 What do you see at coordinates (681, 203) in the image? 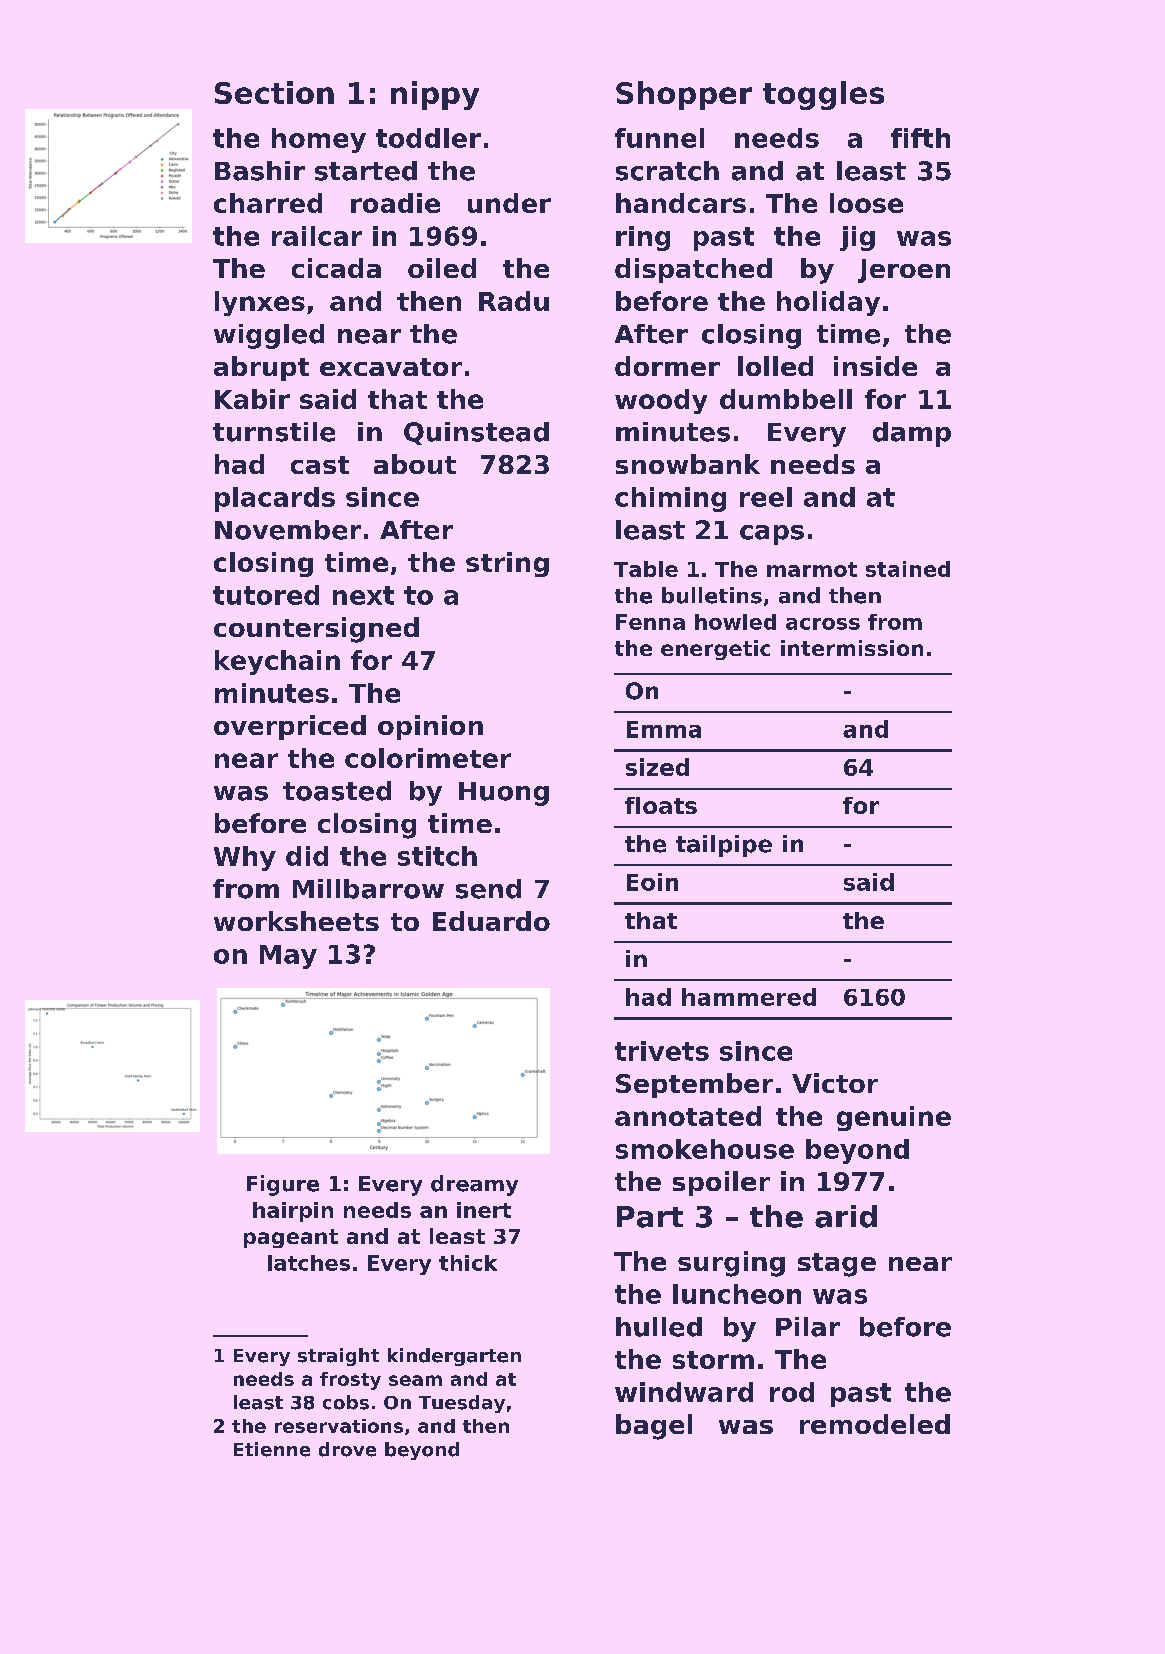
I see `handcars` at bounding box center [681, 203].
